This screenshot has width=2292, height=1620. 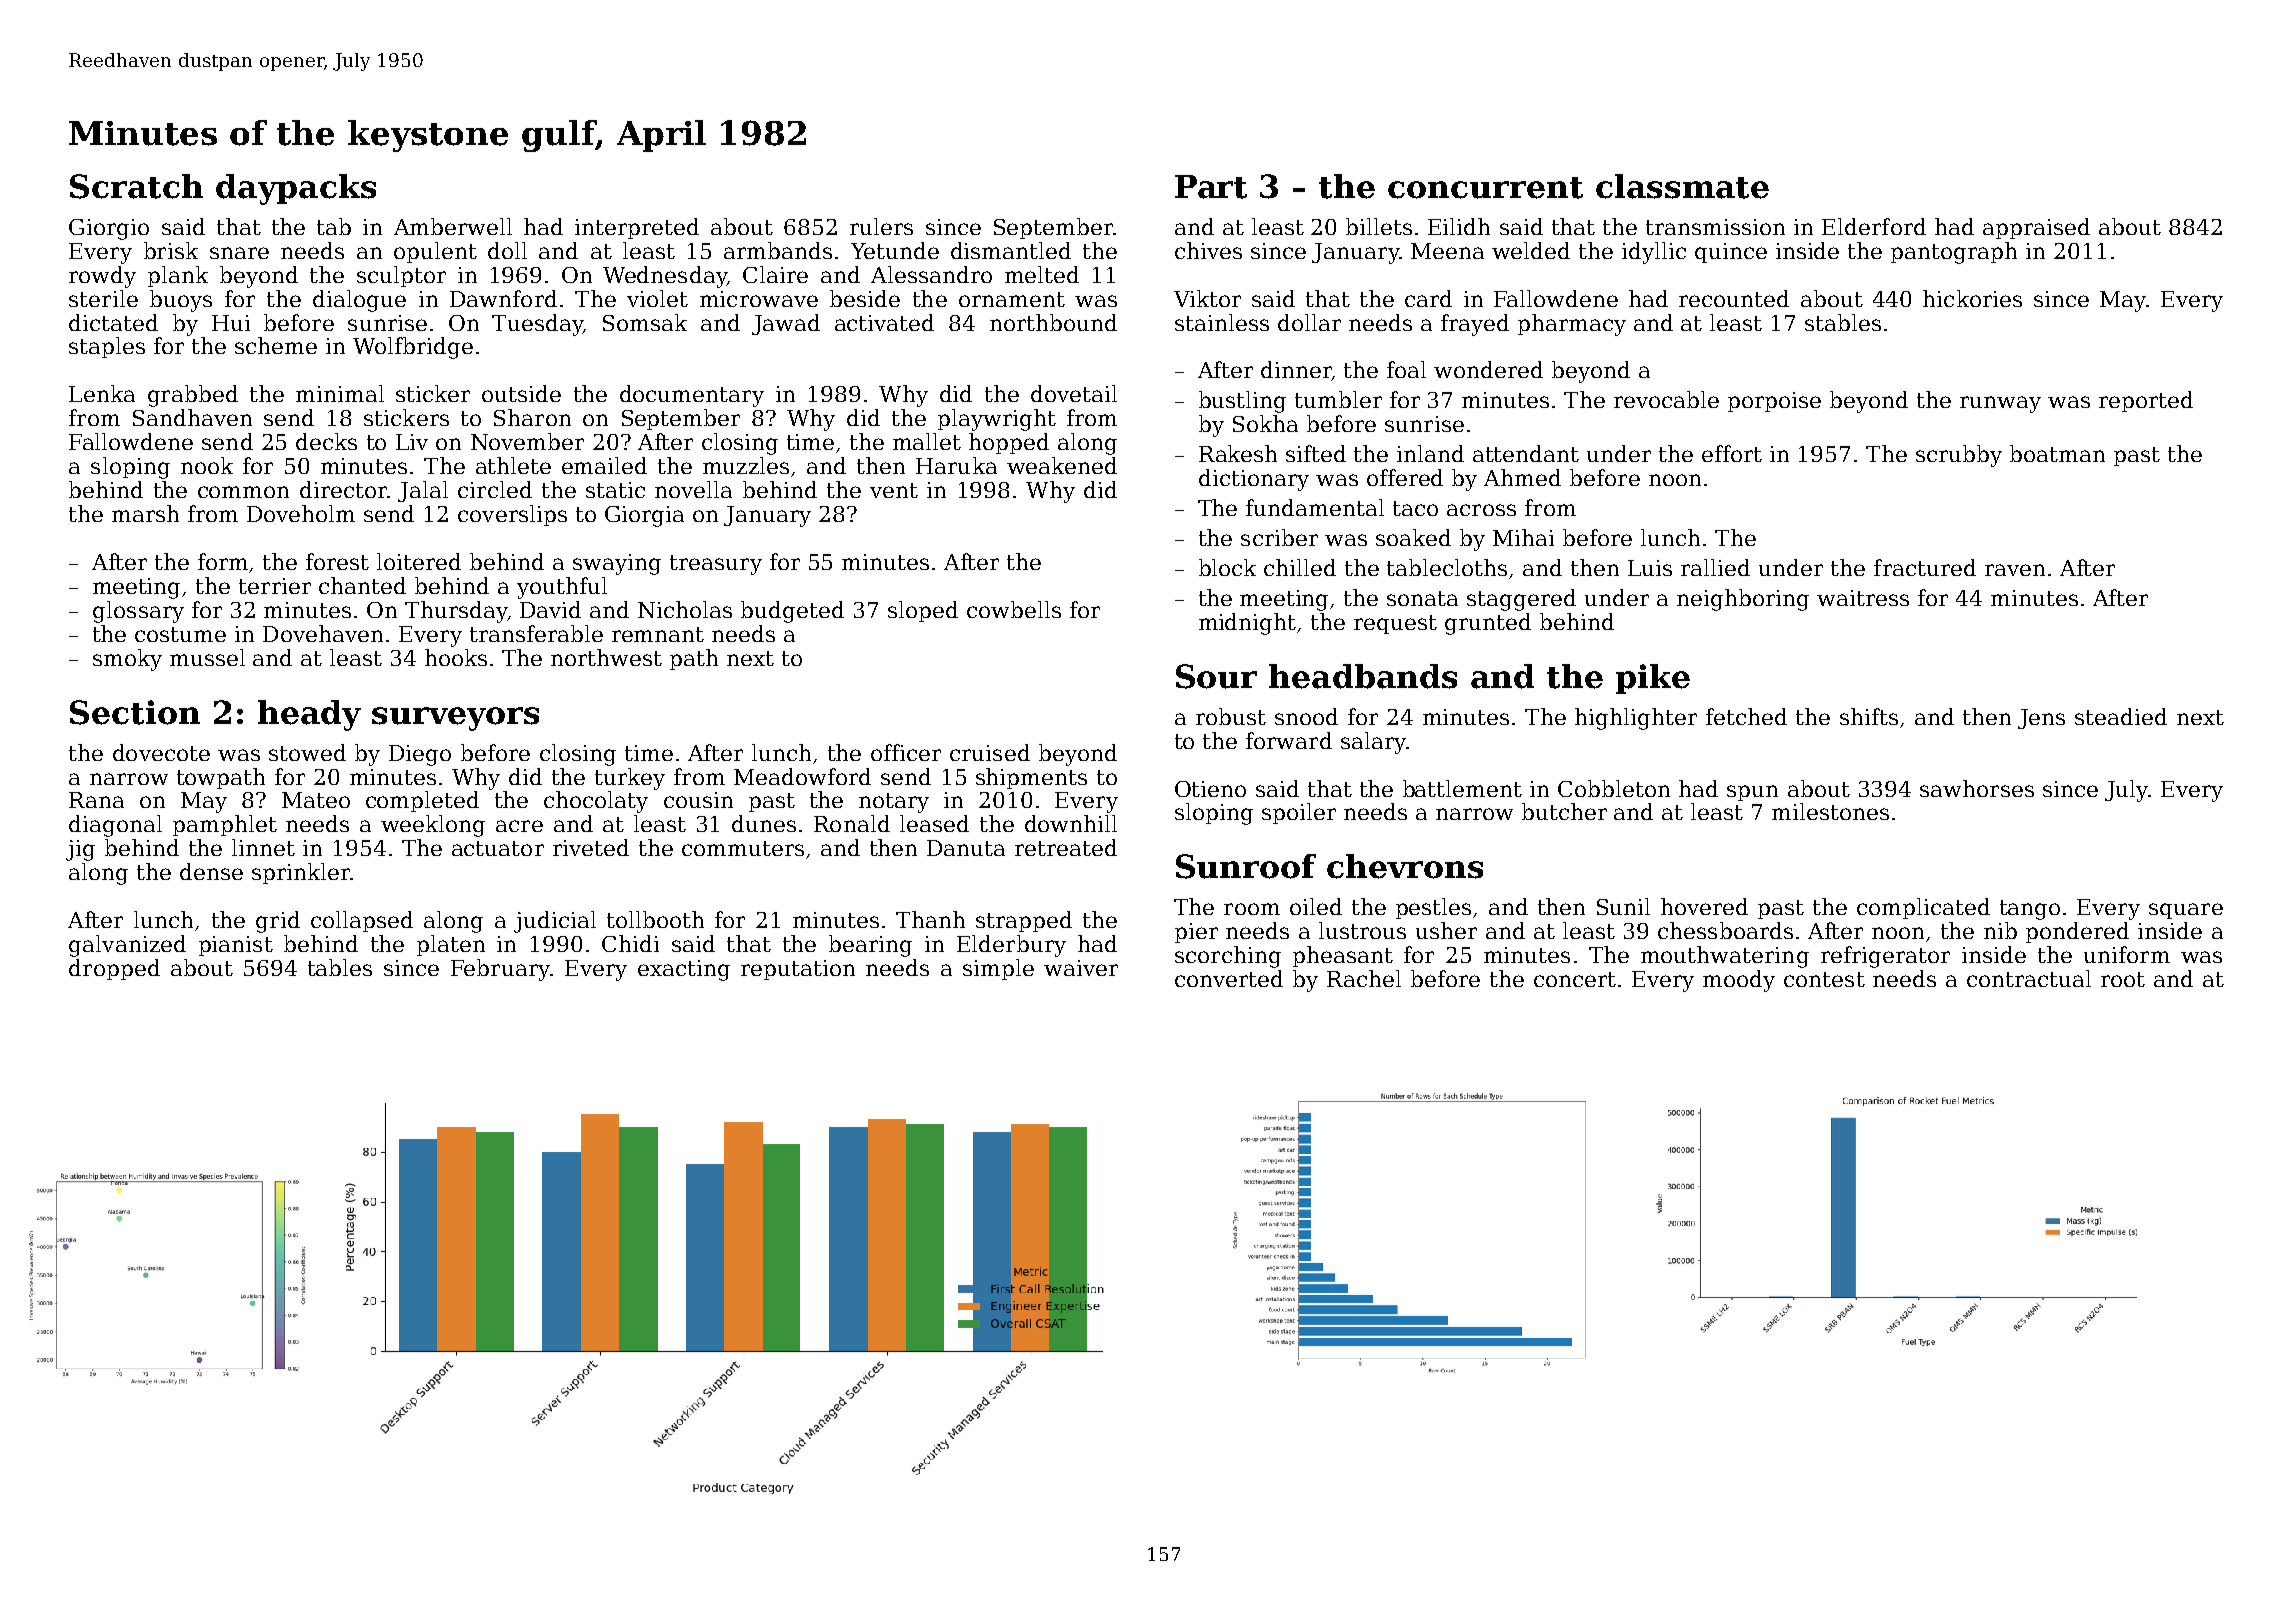 What do you see at coordinates (927, 441) in the screenshot?
I see `mallet` at bounding box center [927, 441].
